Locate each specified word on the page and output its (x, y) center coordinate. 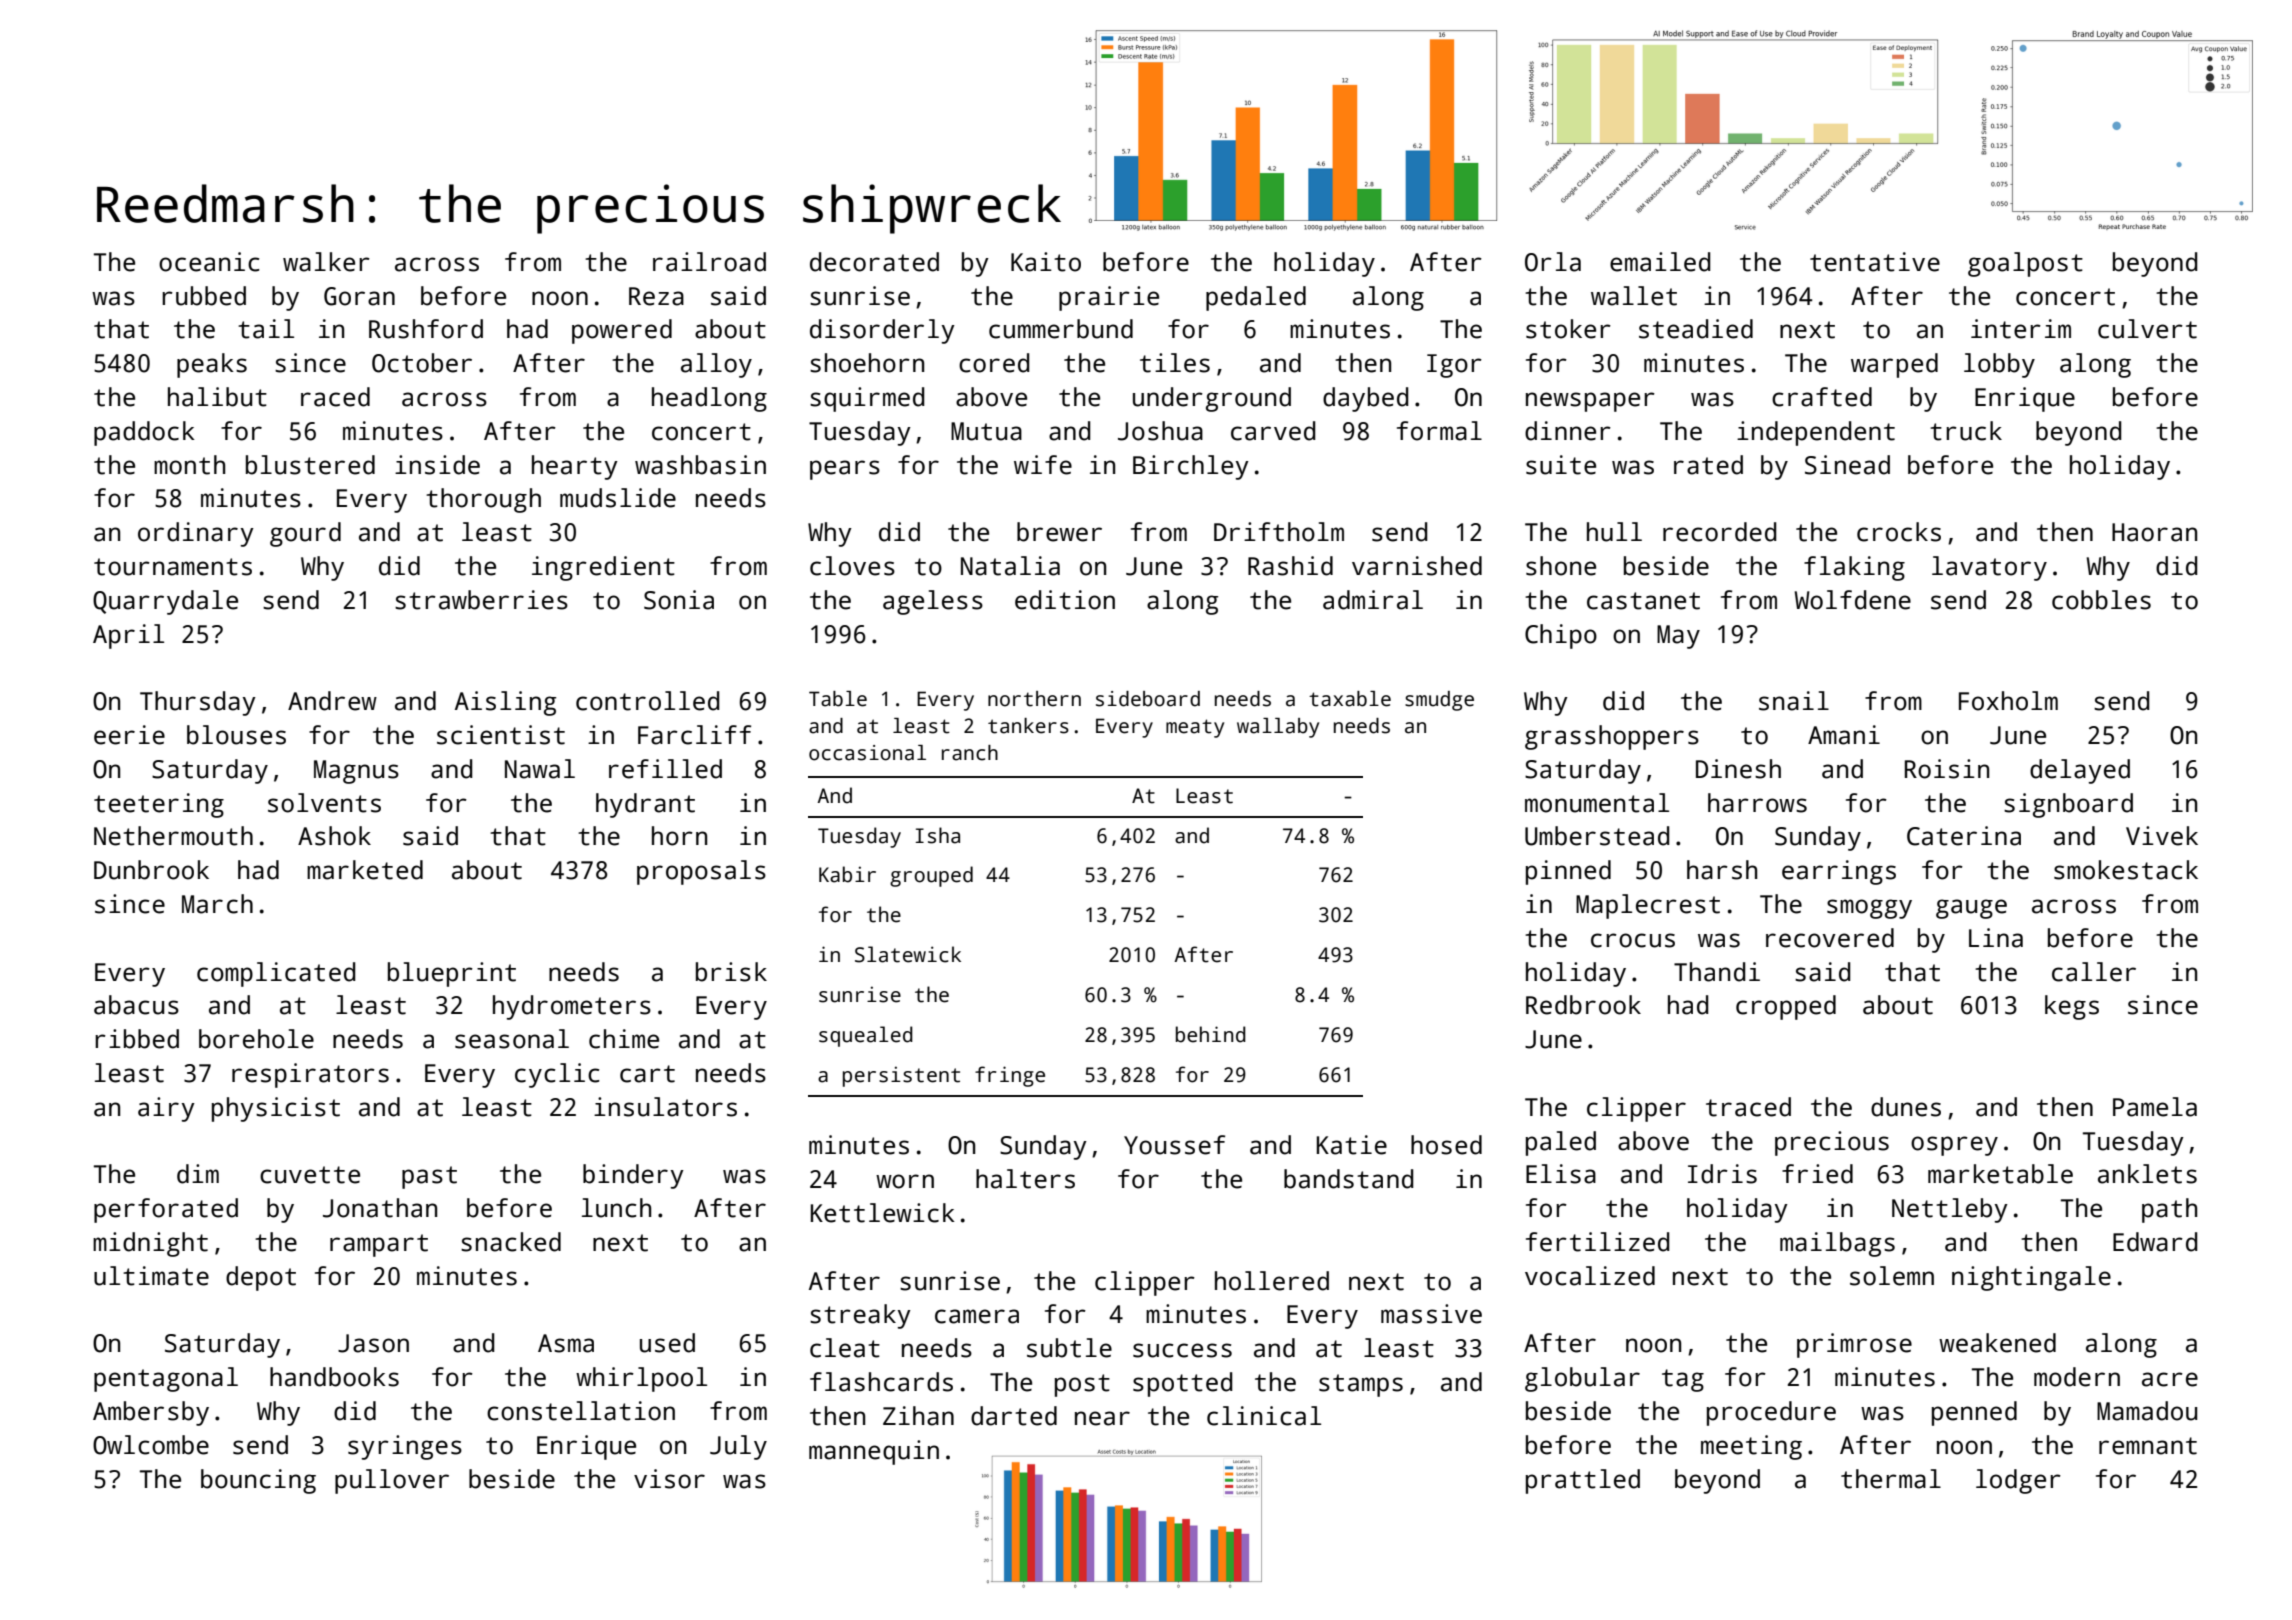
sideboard (1148, 699)
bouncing (258, 1481)
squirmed (867, 399)
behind (1211, 1034)
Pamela (2155, 1107)
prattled (1583, 1481)
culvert (2147, 329)
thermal (1891, 1479)
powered (622, 331)
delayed (2080, 771)
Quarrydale (165, 602)
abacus (136, 1005)
